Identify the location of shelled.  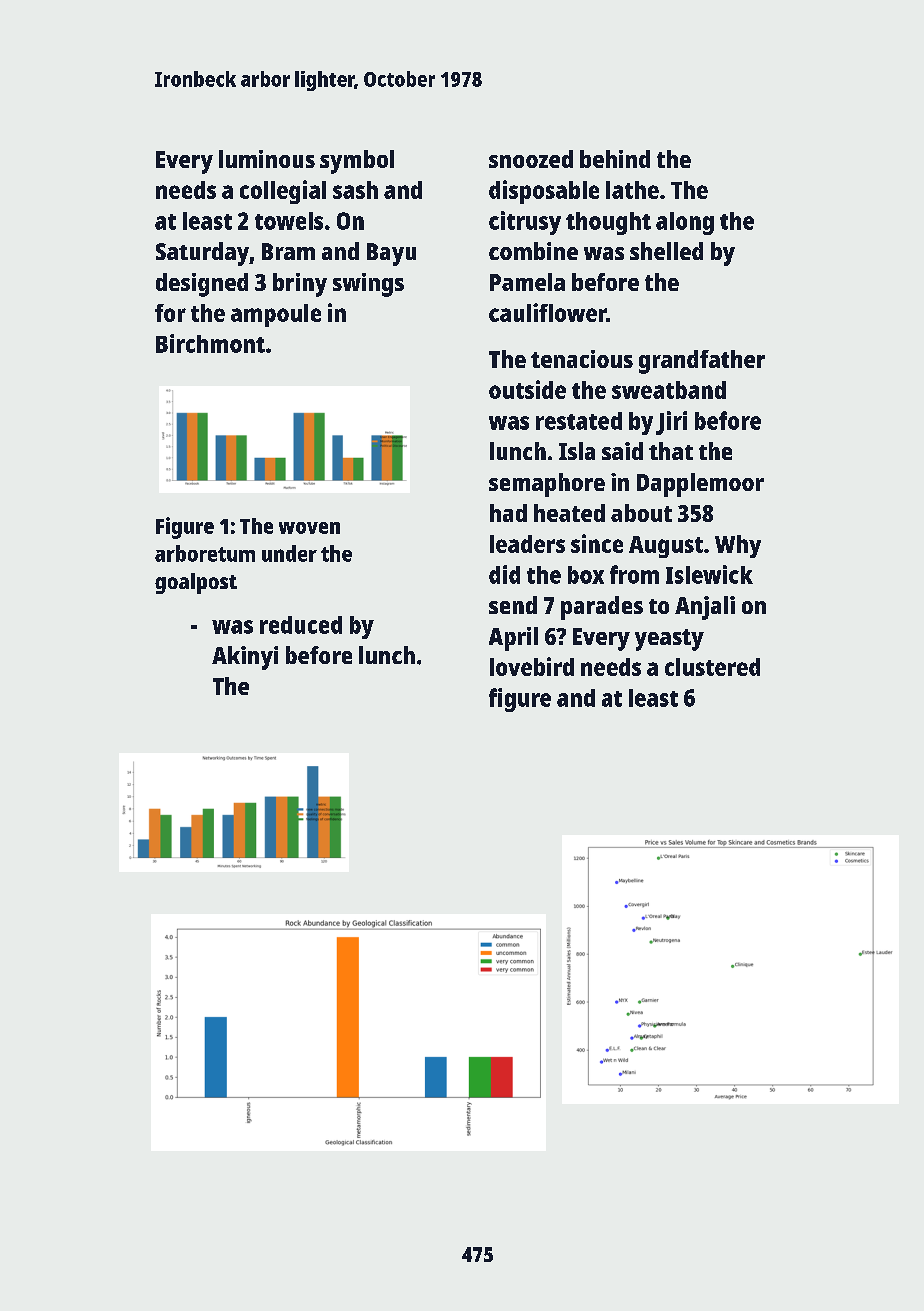
(666, 251).
